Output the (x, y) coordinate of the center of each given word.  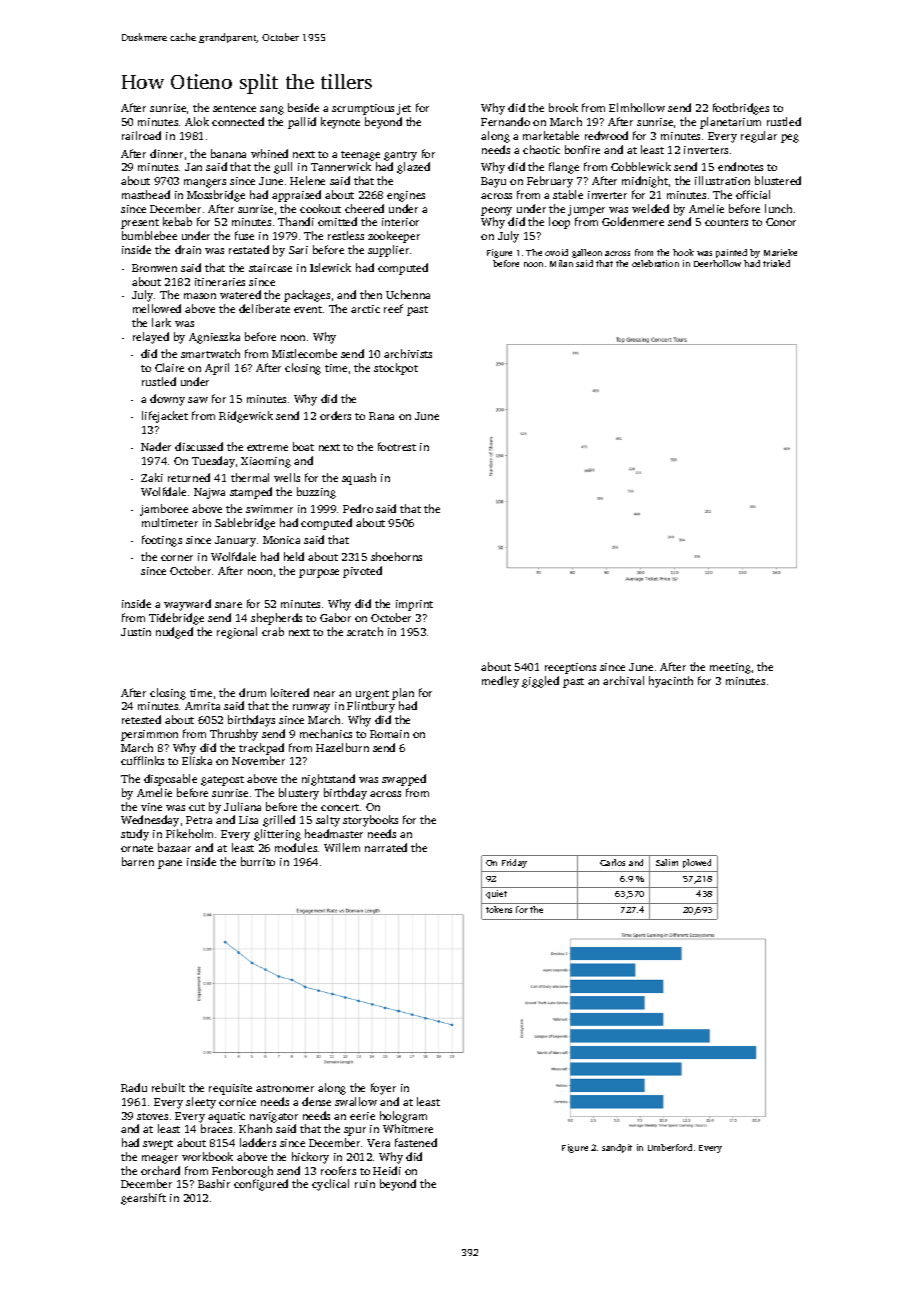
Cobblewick (641, 166)
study (135, 835)
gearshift (143, 1199)
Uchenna (408, 294)
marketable (551, 135)
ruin (365, 1184)
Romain (389, 734)
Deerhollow (717, 263)
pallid (302, 123)
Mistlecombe (304, 353)
